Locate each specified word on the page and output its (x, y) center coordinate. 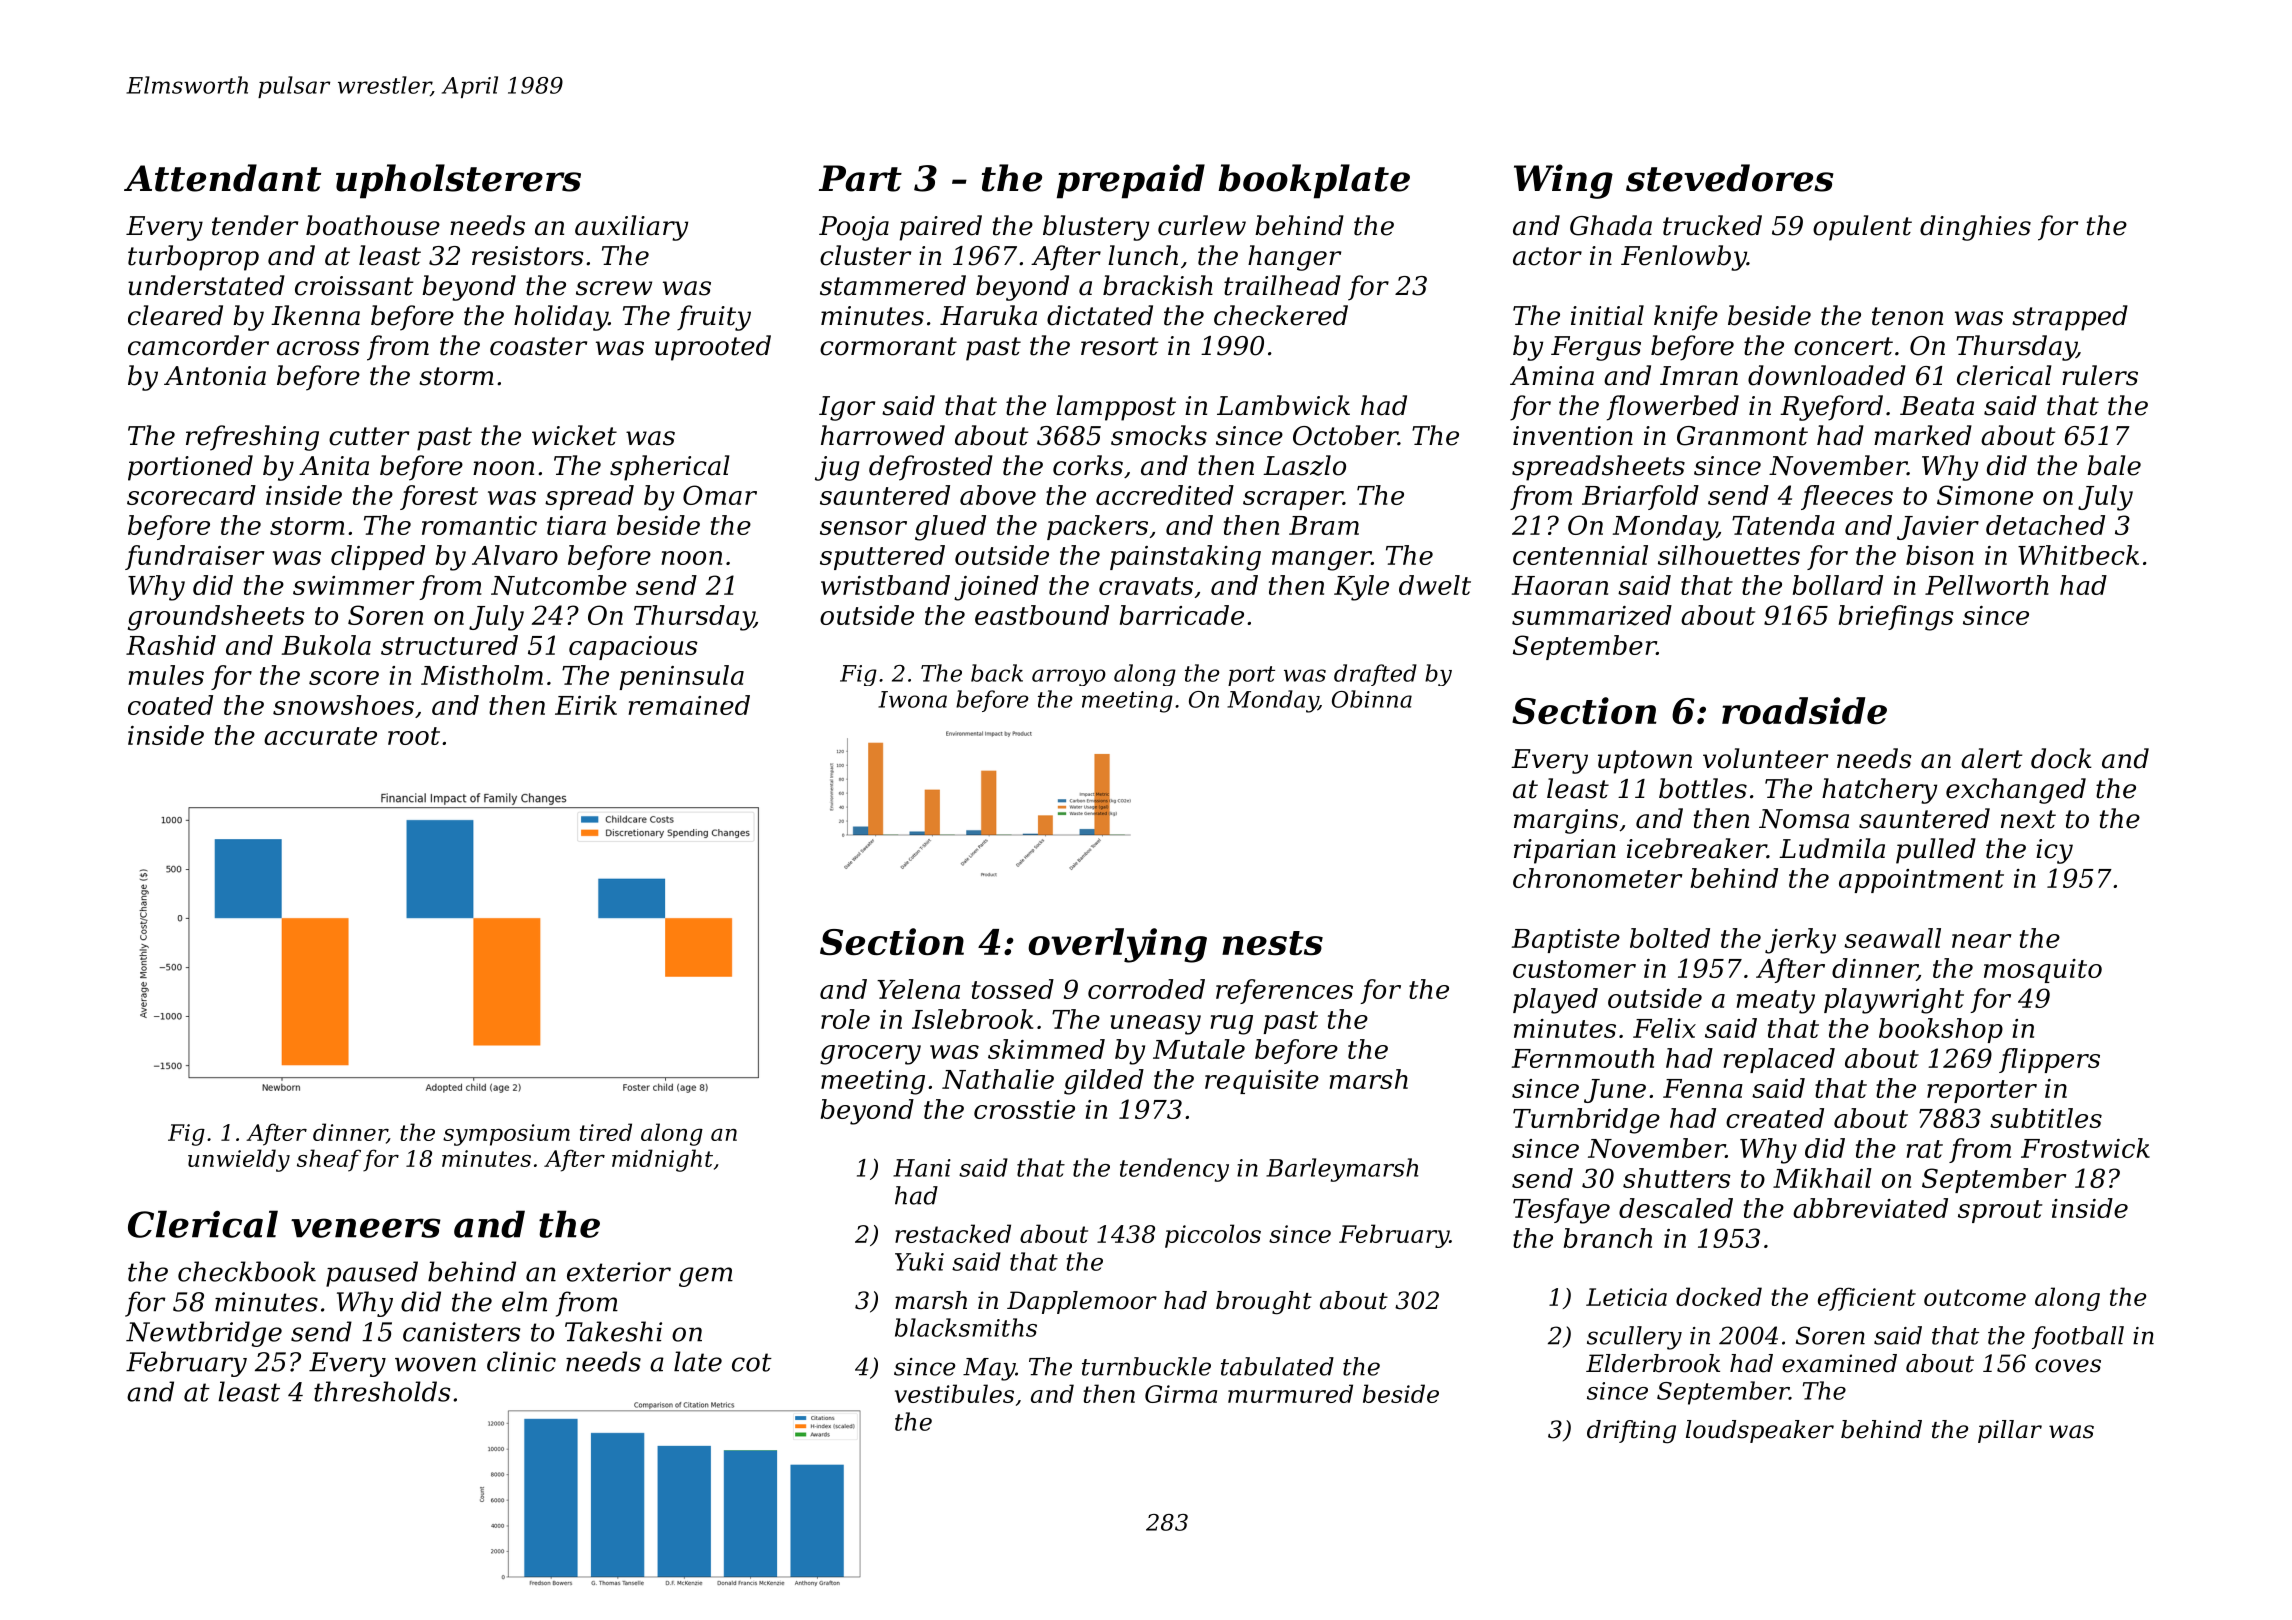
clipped (378, 557)
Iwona (912, 699)
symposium (506, 1135)
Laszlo (1304, 465)
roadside (1804, 710)
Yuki (919, 1261)
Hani (922, 1168)
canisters (461, 1332)
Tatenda (1783, 525)
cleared (175, 315)
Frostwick (2085, 1148)
